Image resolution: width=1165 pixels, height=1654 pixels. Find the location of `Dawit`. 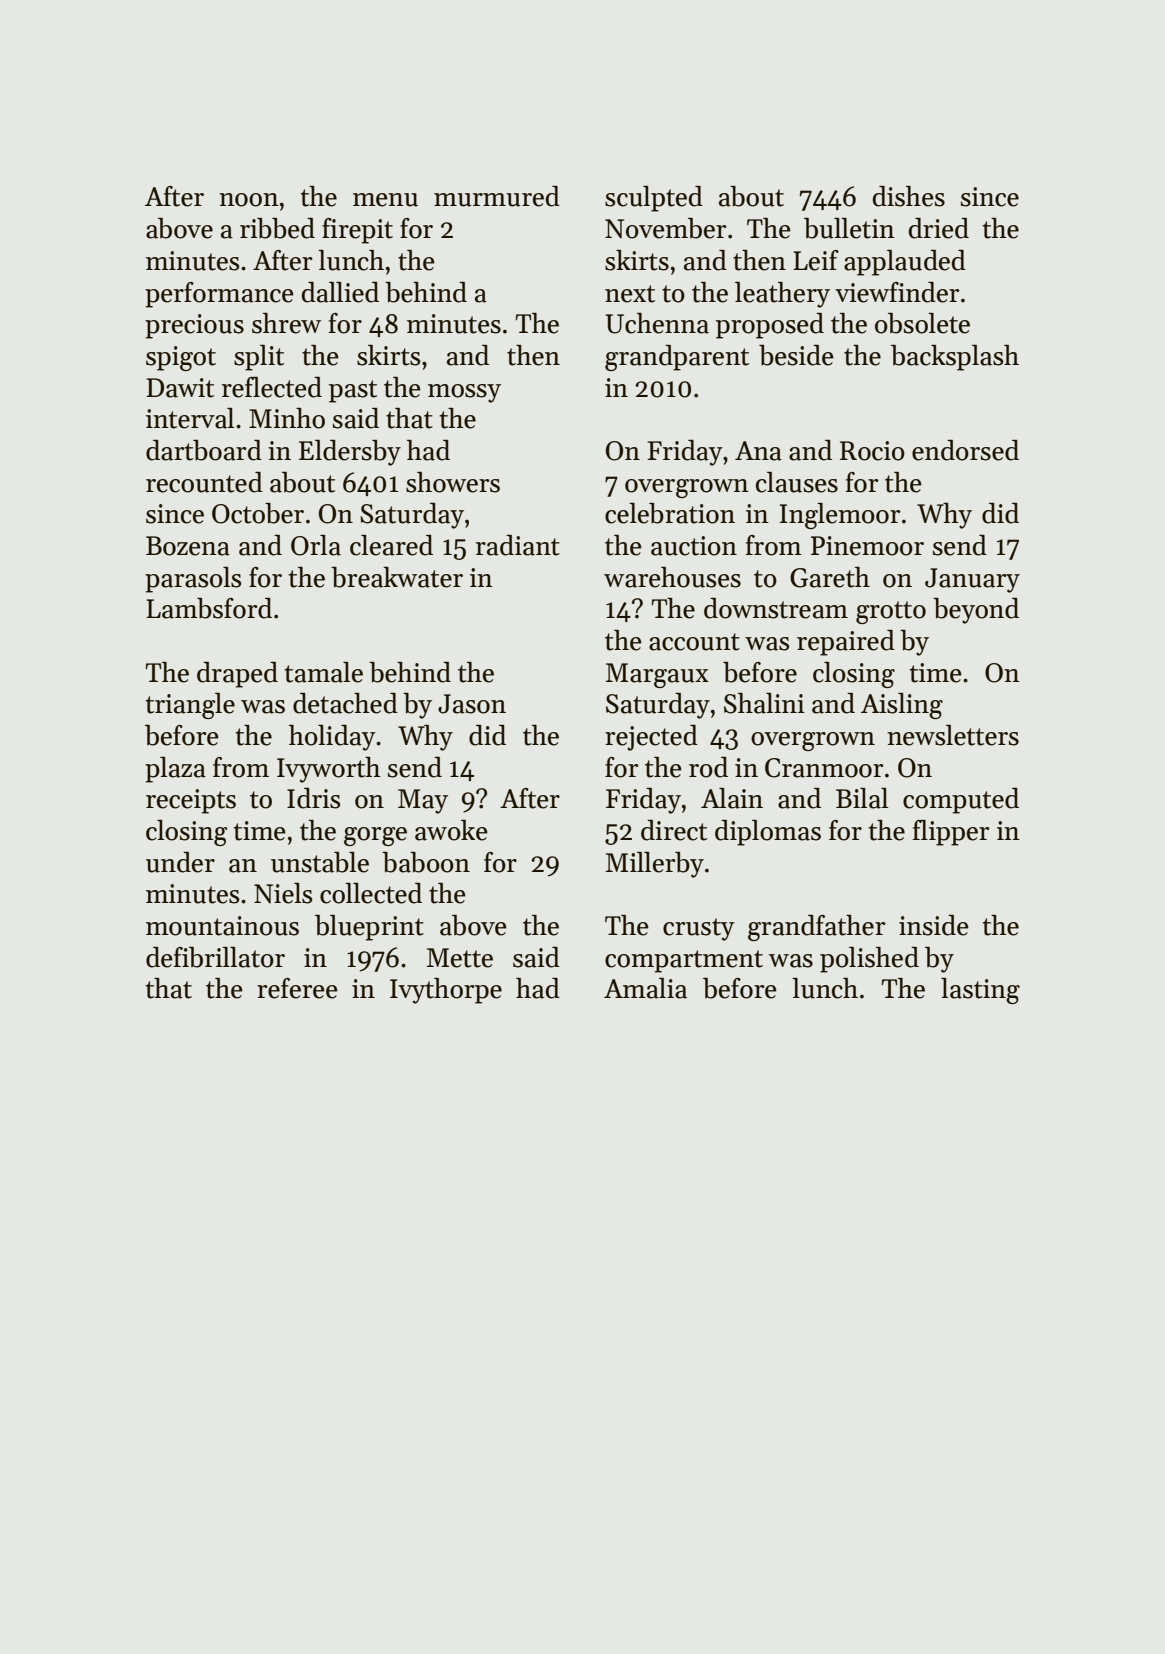

Dawit is located at coordinates (180, 388).
